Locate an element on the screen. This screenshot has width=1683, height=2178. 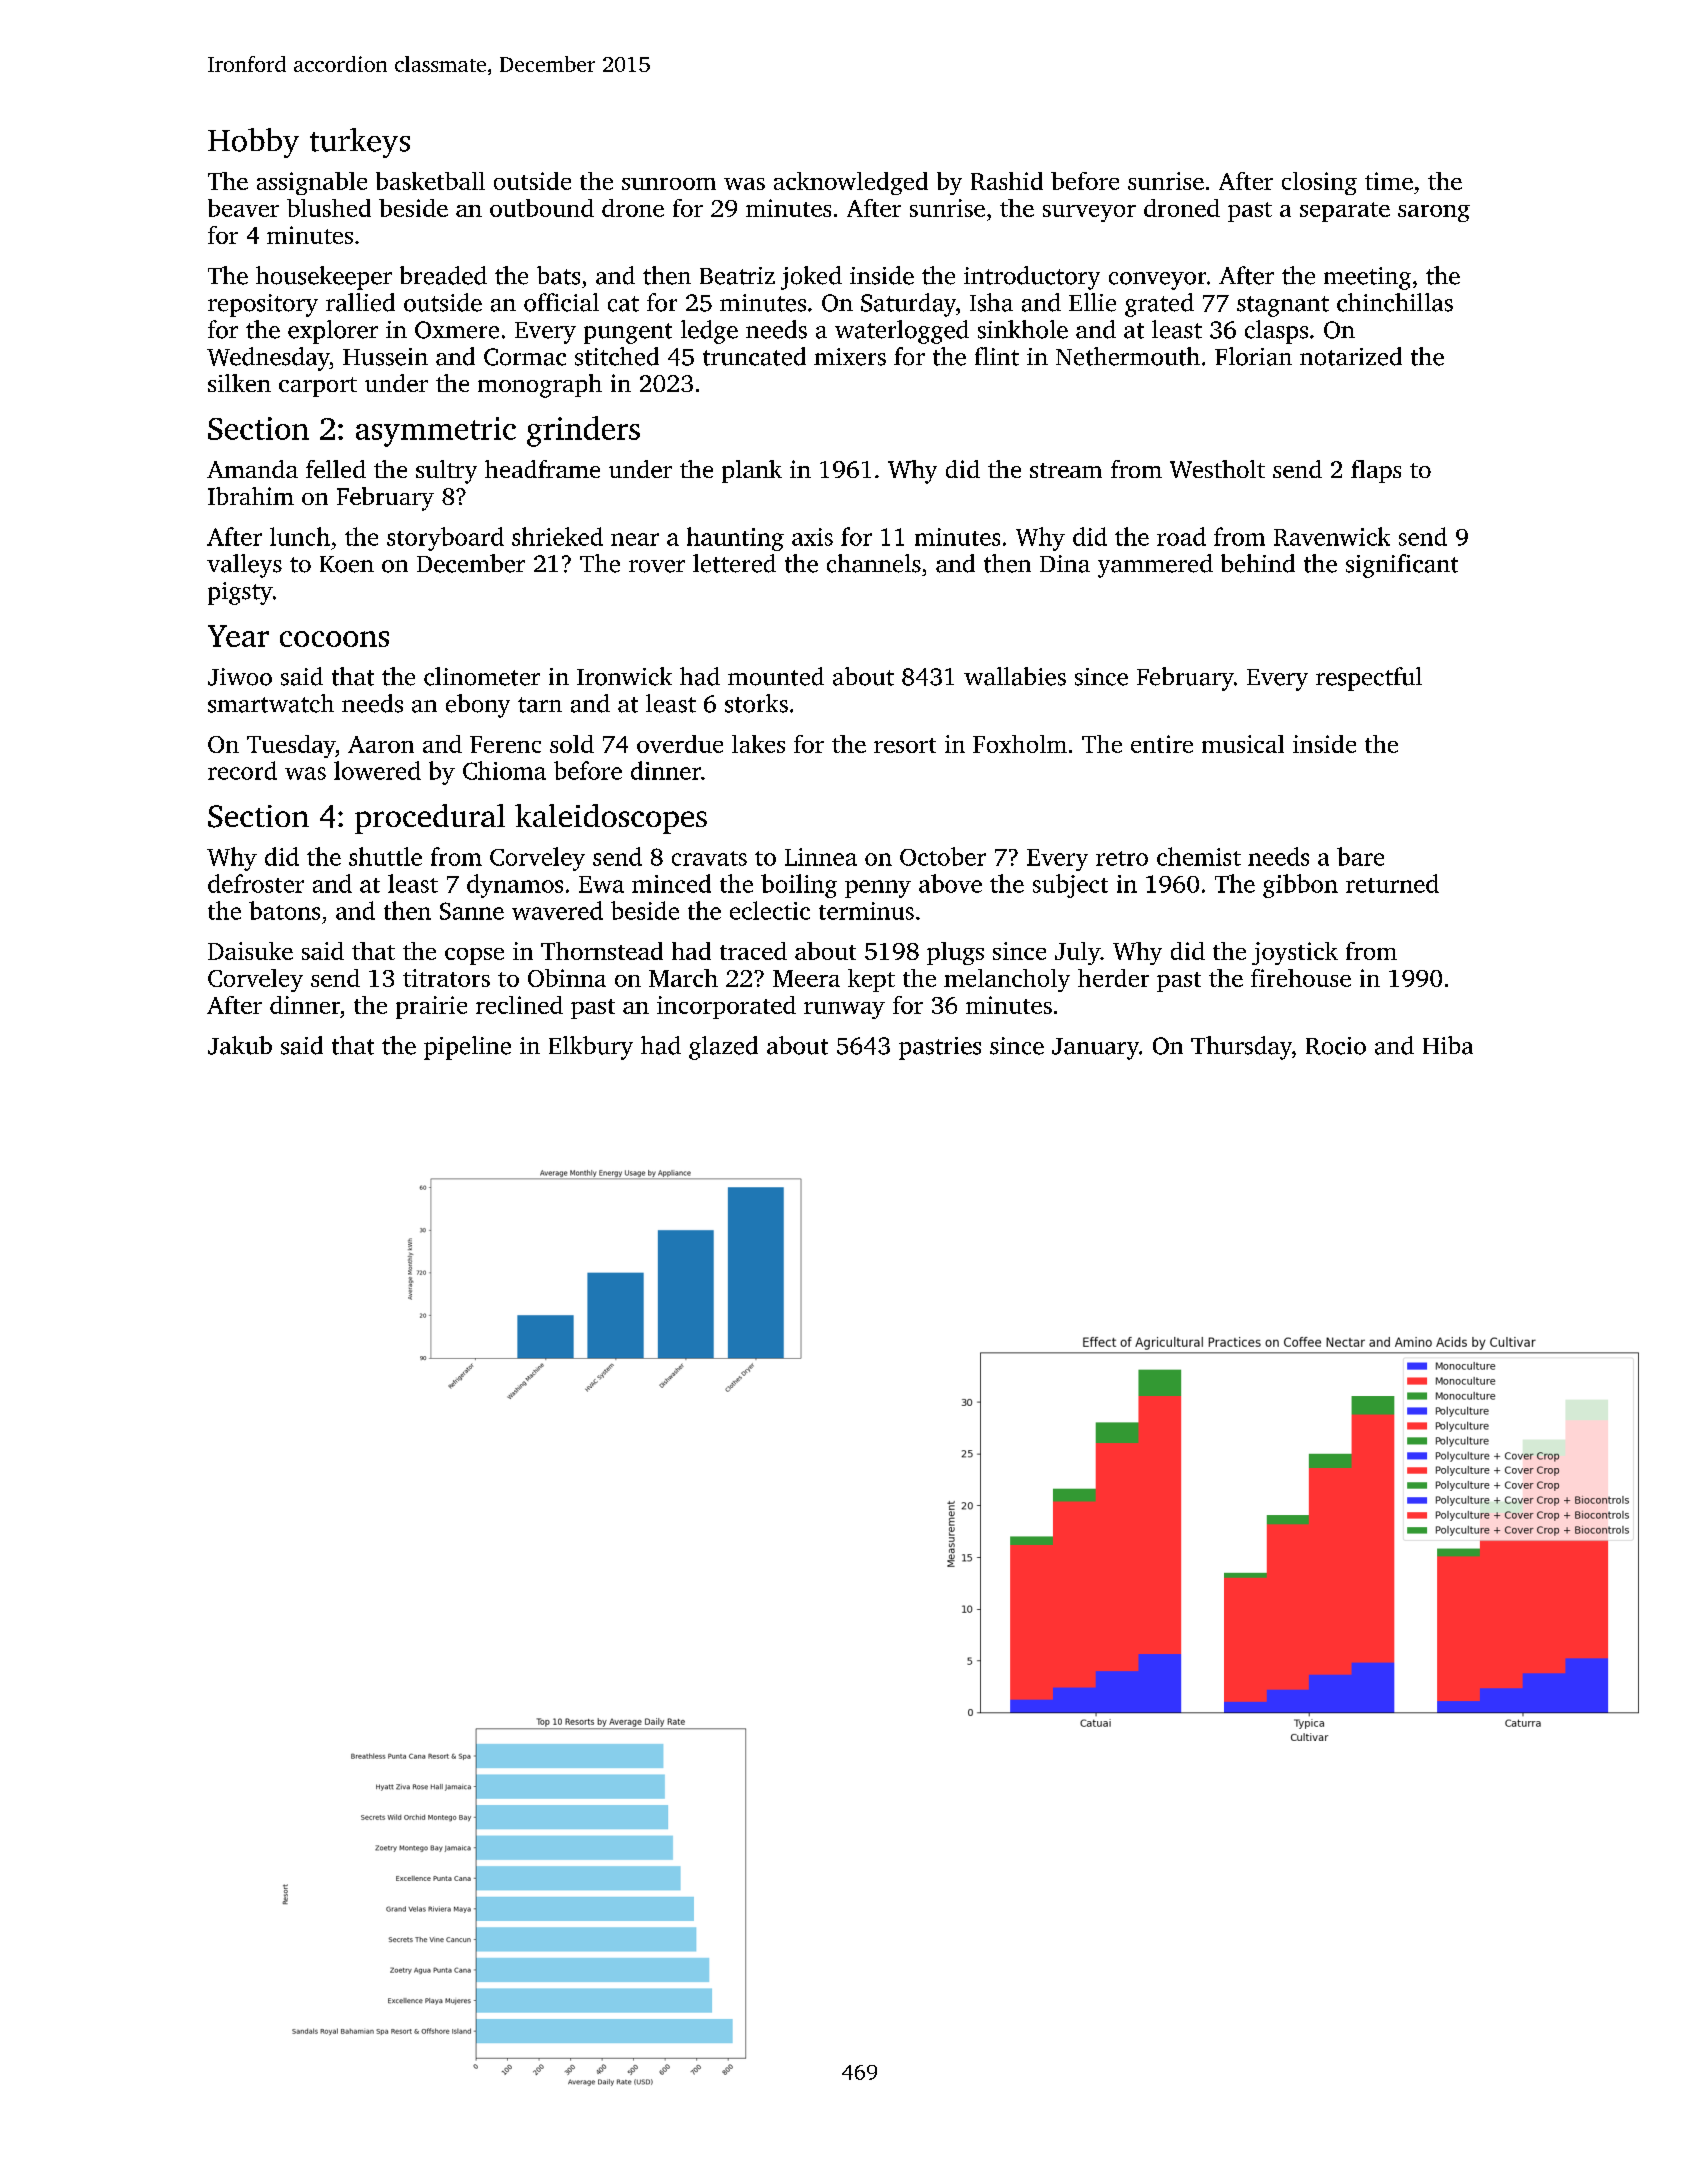
housekeeper is located at coordinates (324, 278).
